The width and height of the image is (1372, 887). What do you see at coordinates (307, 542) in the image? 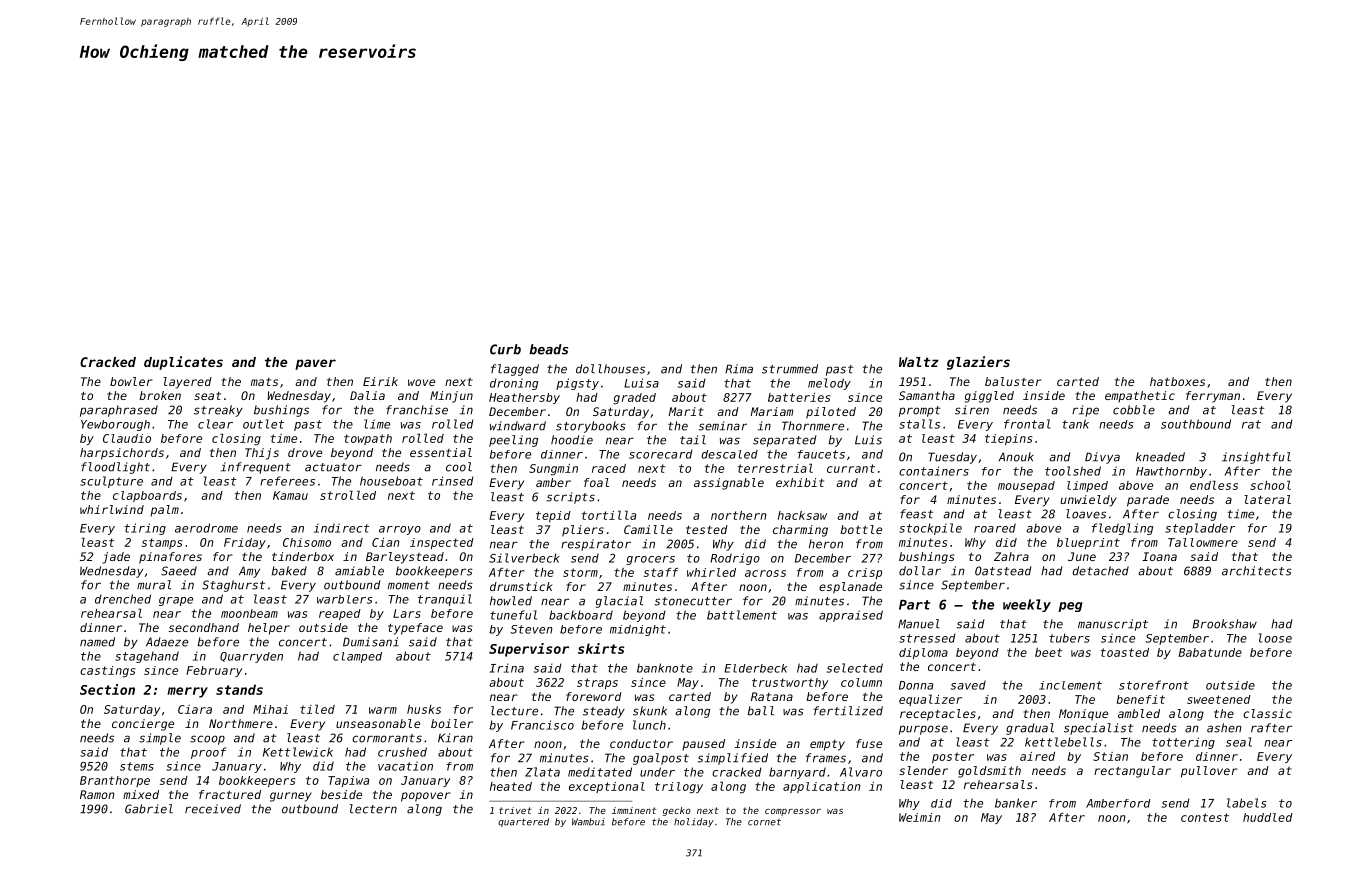
I see `Chisomo` at bounding box center [307, 542].
